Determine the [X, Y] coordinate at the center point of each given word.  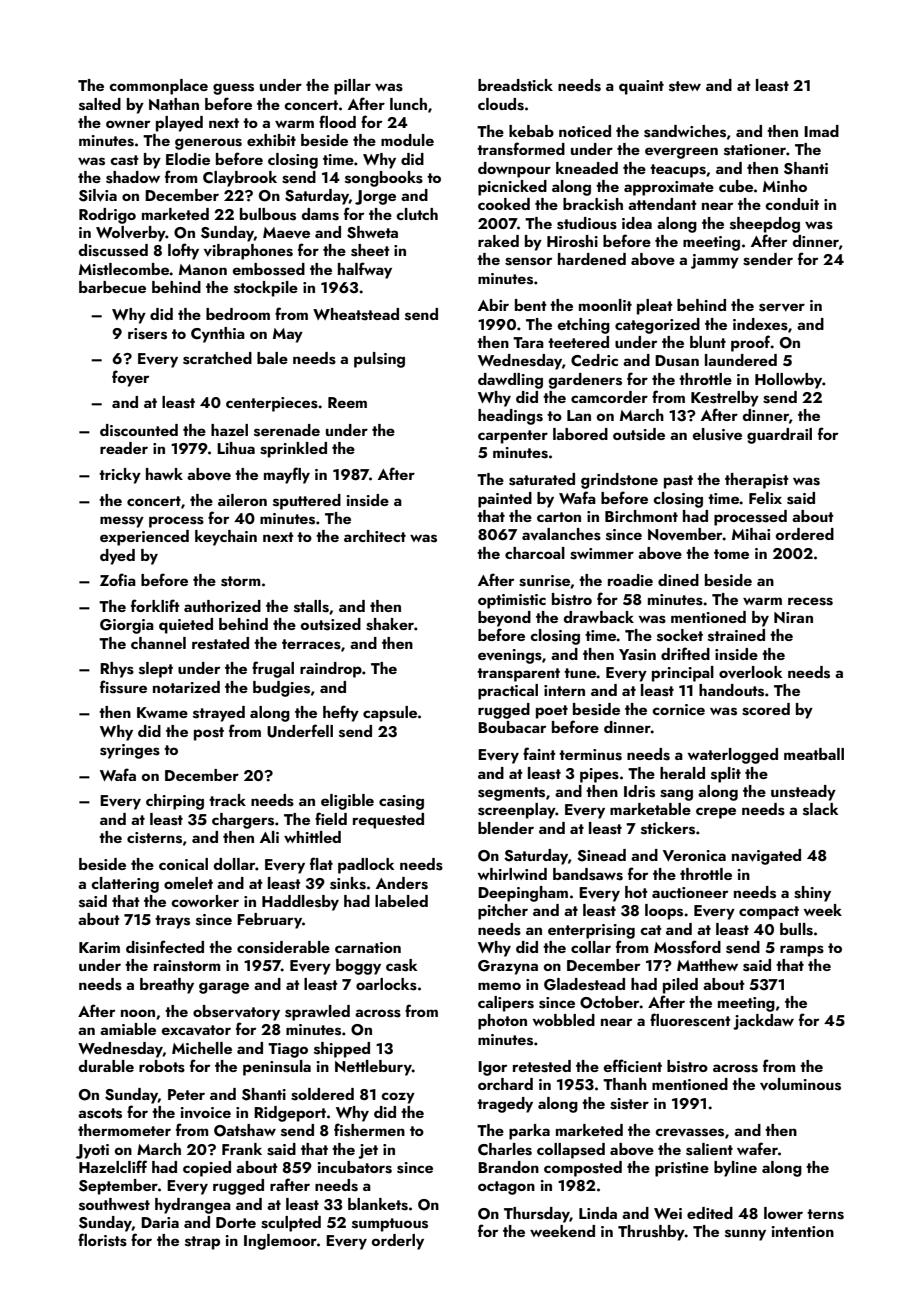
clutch [417, 214]
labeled [401, 901]
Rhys [117, 670]
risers [147, 334]
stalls [311, 606]
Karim [99, 947]
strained [736, 635]
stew [685, 86]
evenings [510, 656]
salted [100, 104]
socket [680, 635]
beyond [504, 619]
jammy [715, 261]
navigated [766, 857]
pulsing [379, 360]
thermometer [124, 1130]
